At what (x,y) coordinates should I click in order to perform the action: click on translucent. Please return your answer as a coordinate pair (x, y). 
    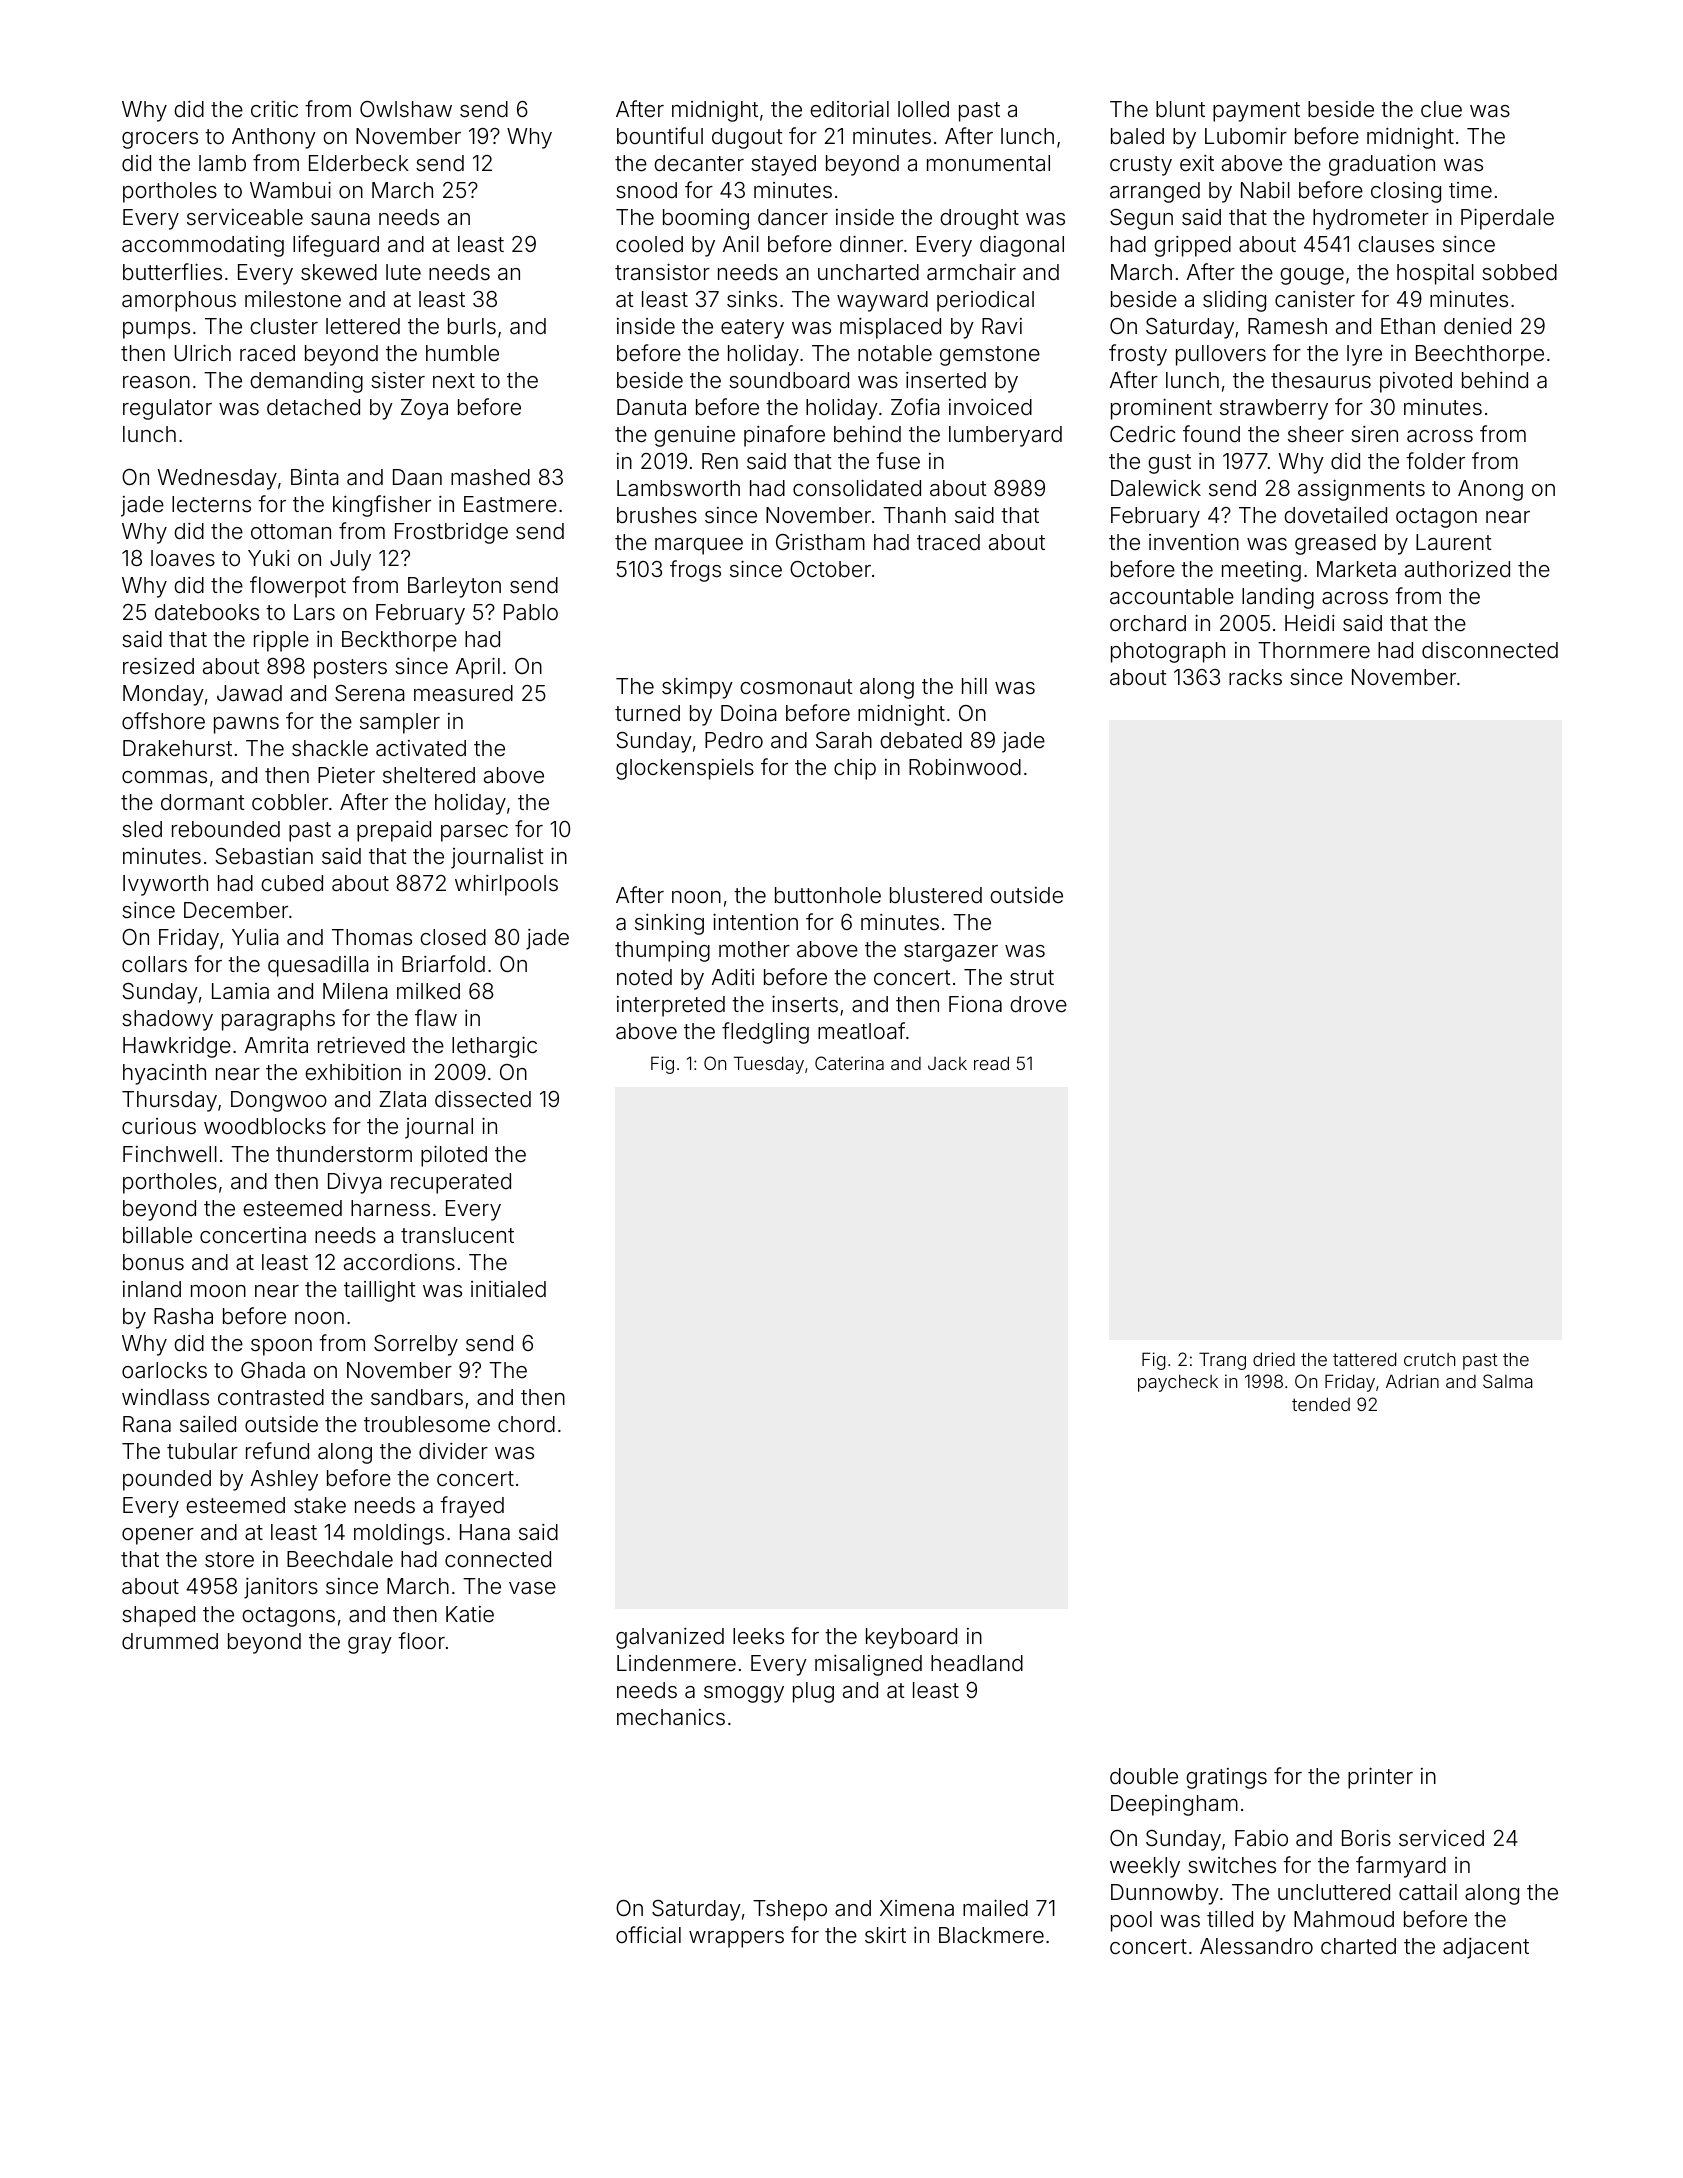
    Looking at the image, I should click on (457, 1235).
